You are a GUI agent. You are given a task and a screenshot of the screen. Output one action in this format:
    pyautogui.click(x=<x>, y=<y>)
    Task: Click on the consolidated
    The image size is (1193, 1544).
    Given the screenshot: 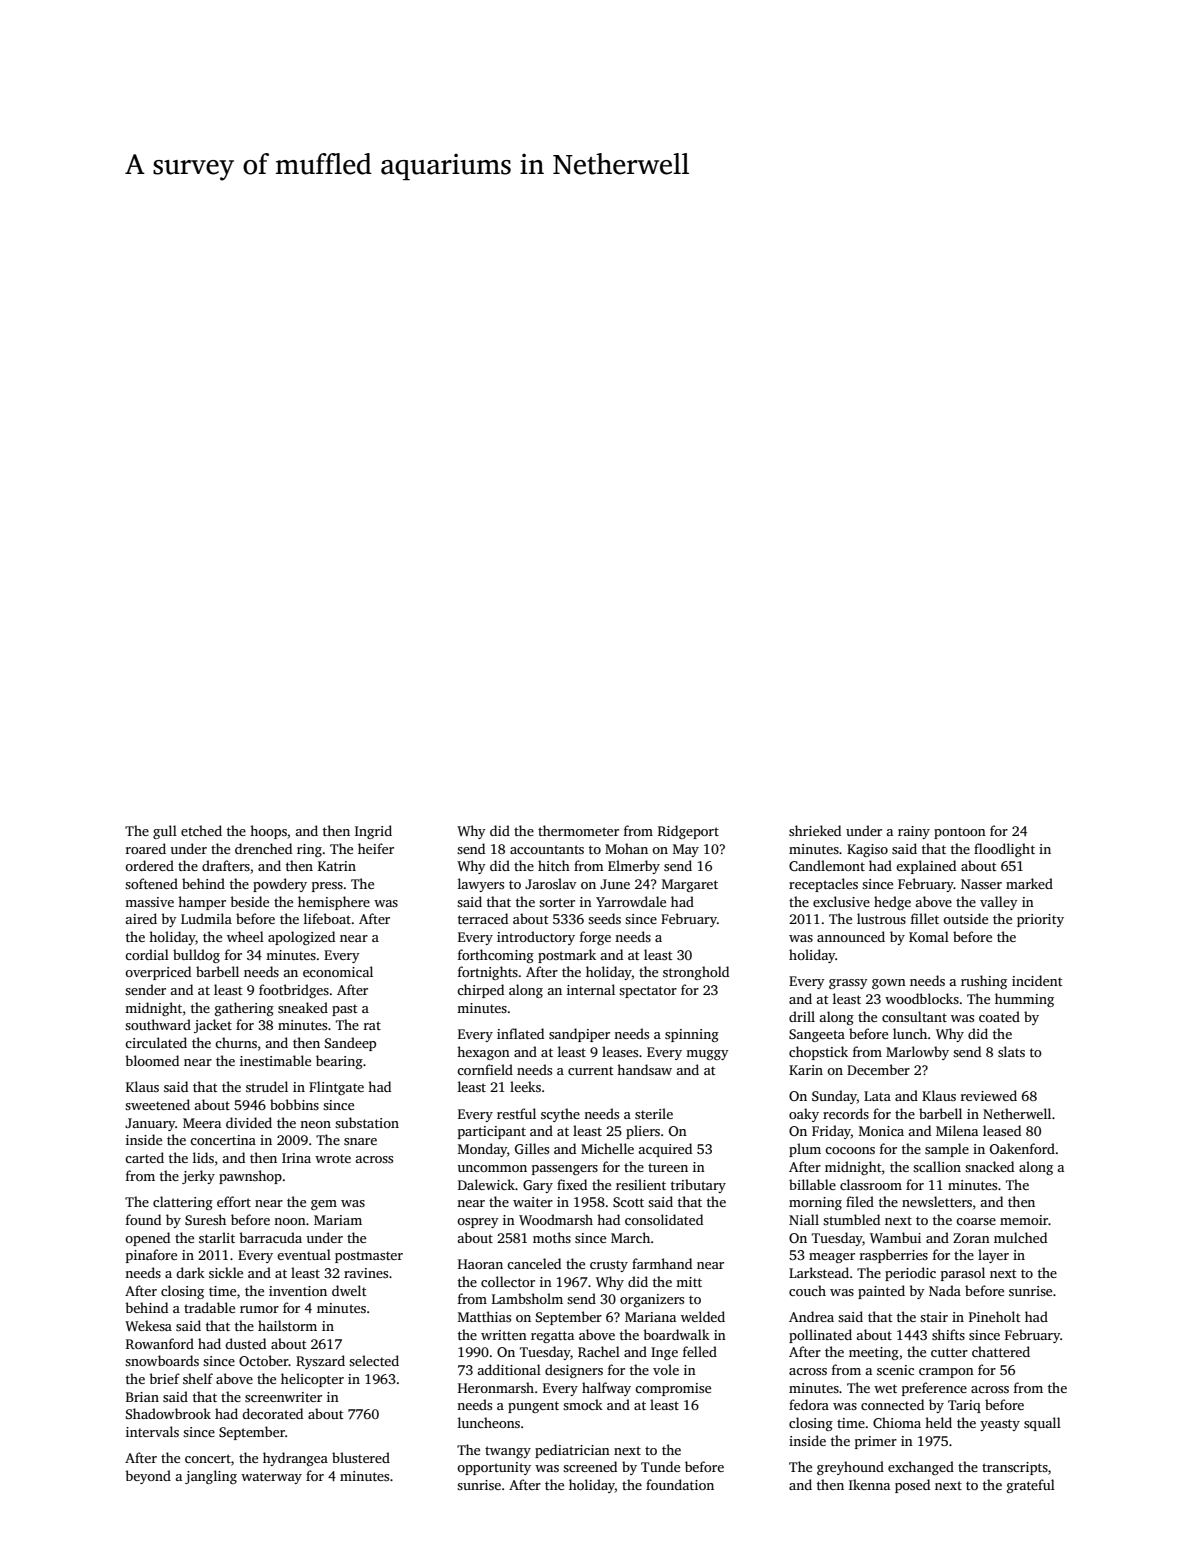 What is the action you would take?
    pyautogui.click(x=664, y=1219)
